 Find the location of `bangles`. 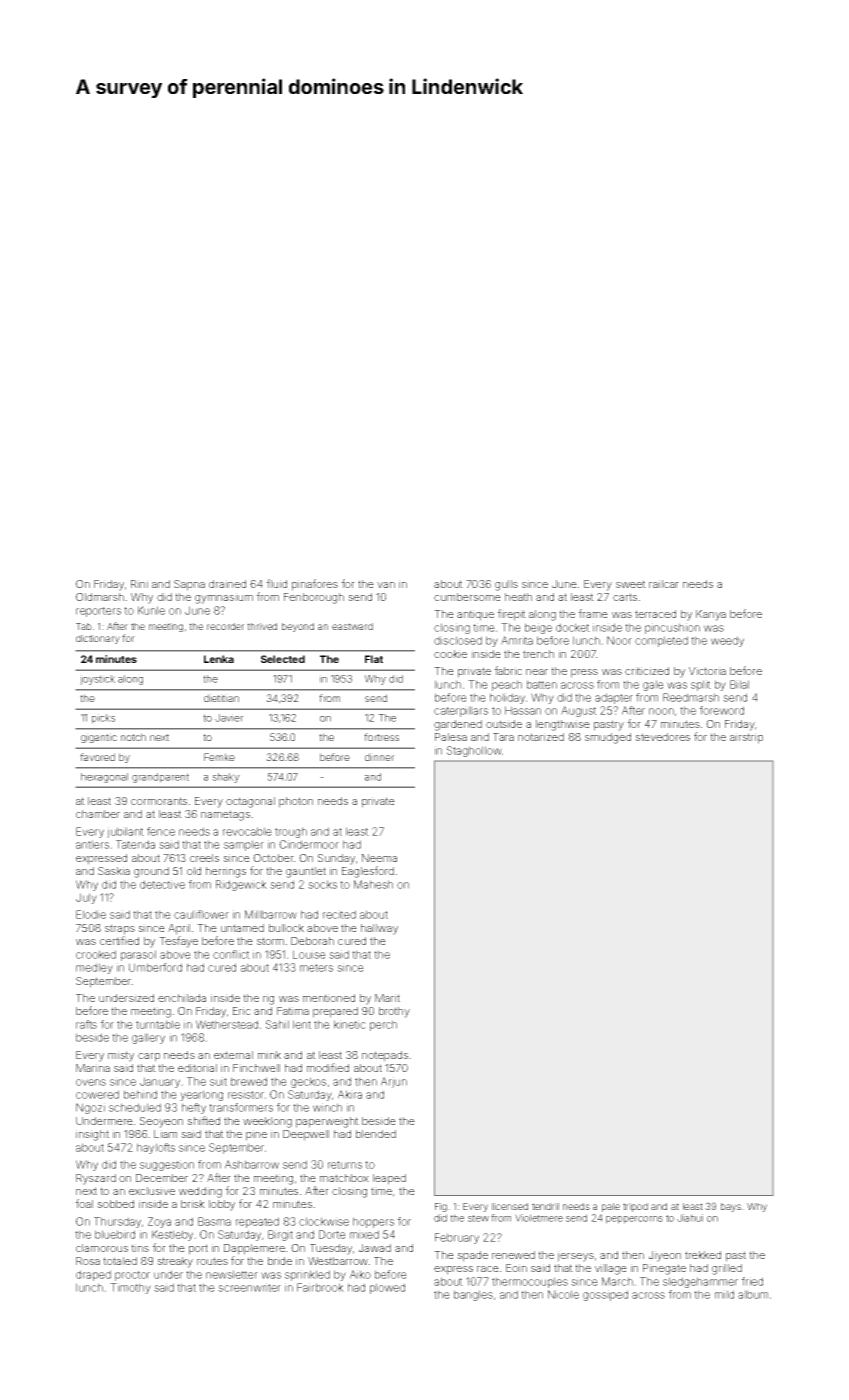

bangles is located at coordinates (473, 1295).
